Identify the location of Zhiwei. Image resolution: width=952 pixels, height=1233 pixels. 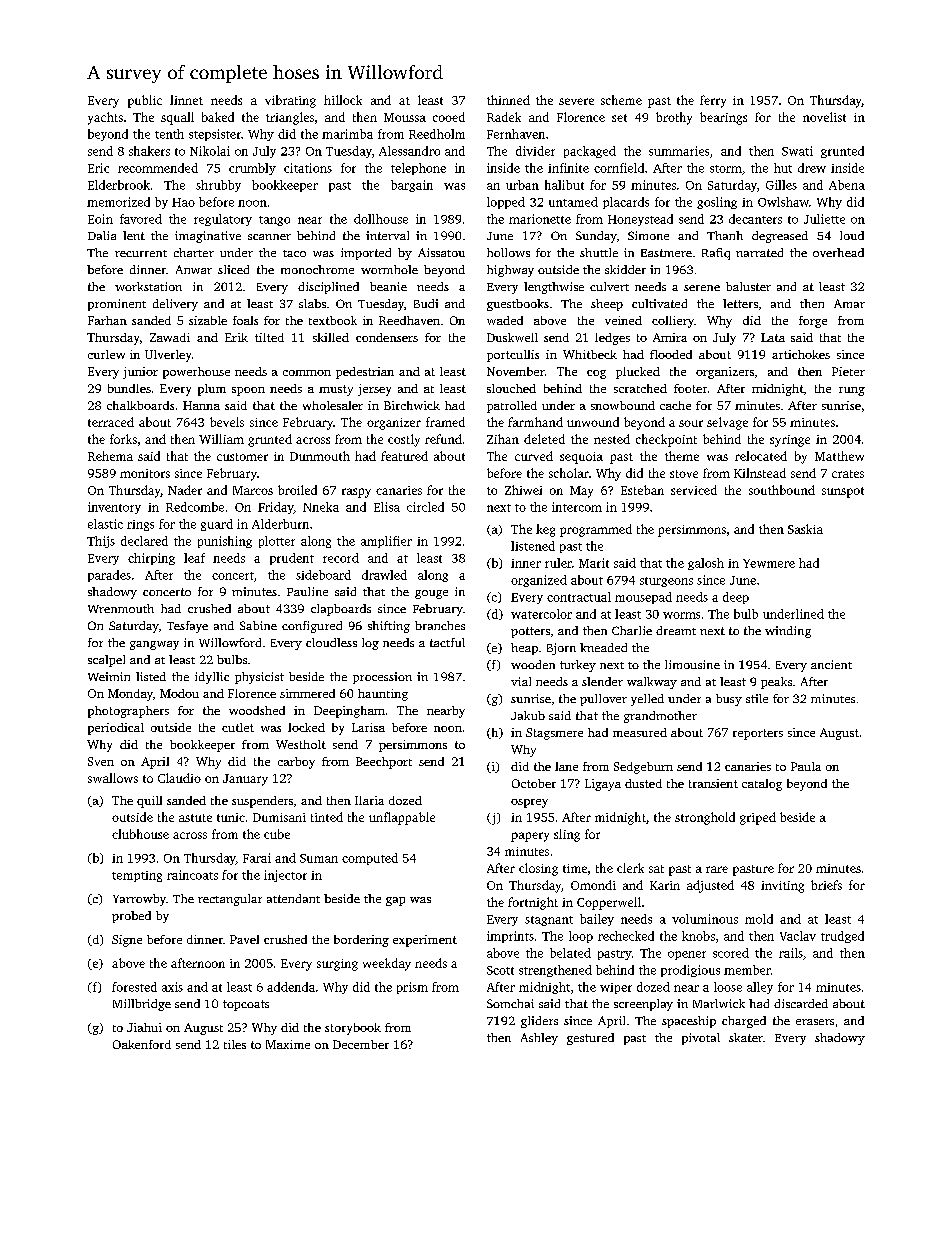
(523, 490).
